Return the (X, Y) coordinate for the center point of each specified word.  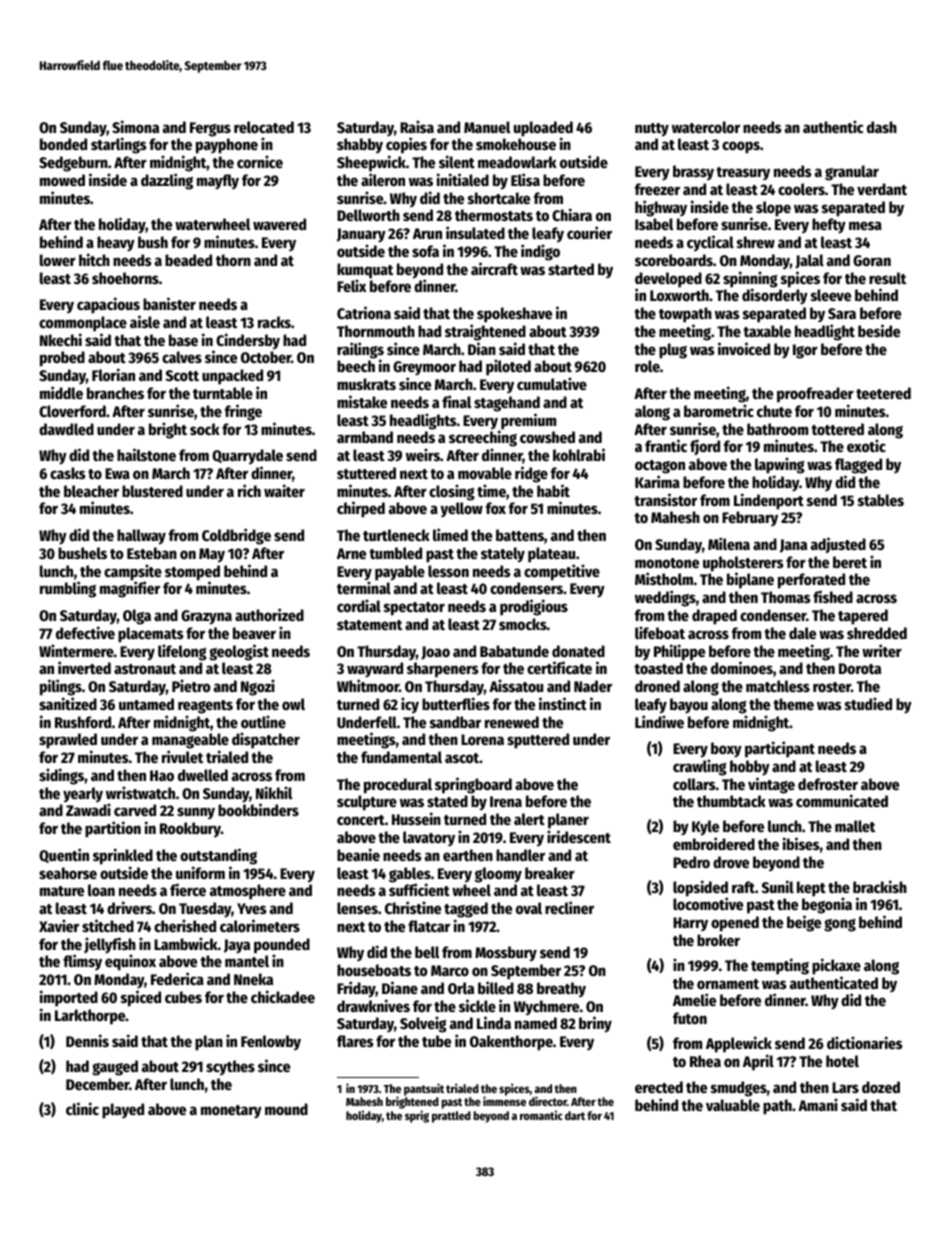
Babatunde (514, 651)
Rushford (83, 722)
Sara (842, 313)
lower (58, 260)
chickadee (283, 996)
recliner (569, 907)
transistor (665, 499)
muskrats (366, 384)
